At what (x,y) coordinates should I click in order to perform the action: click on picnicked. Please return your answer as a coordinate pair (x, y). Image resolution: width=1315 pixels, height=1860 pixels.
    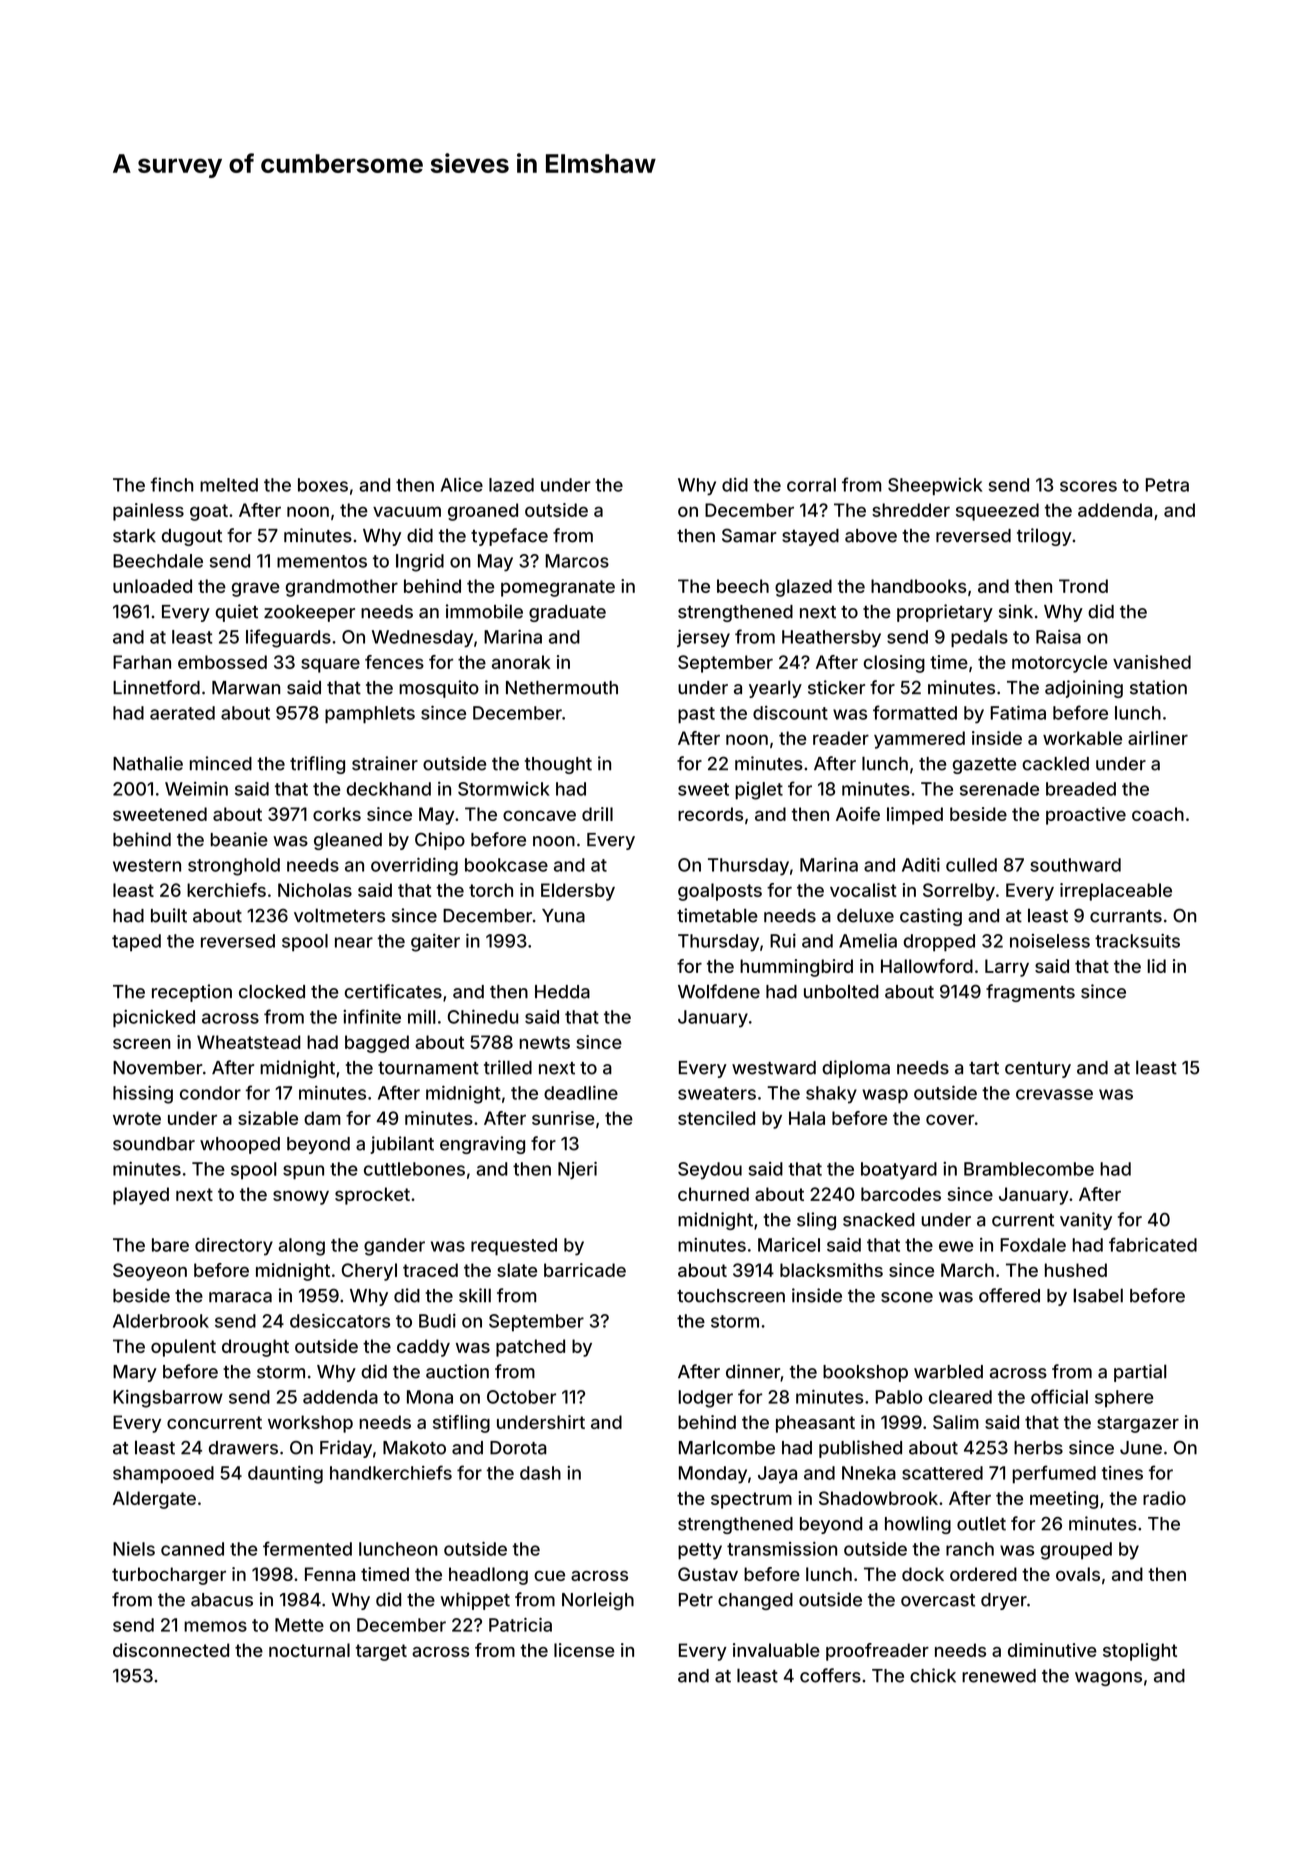
    Looking at the image, I should click on (154, 1019).
